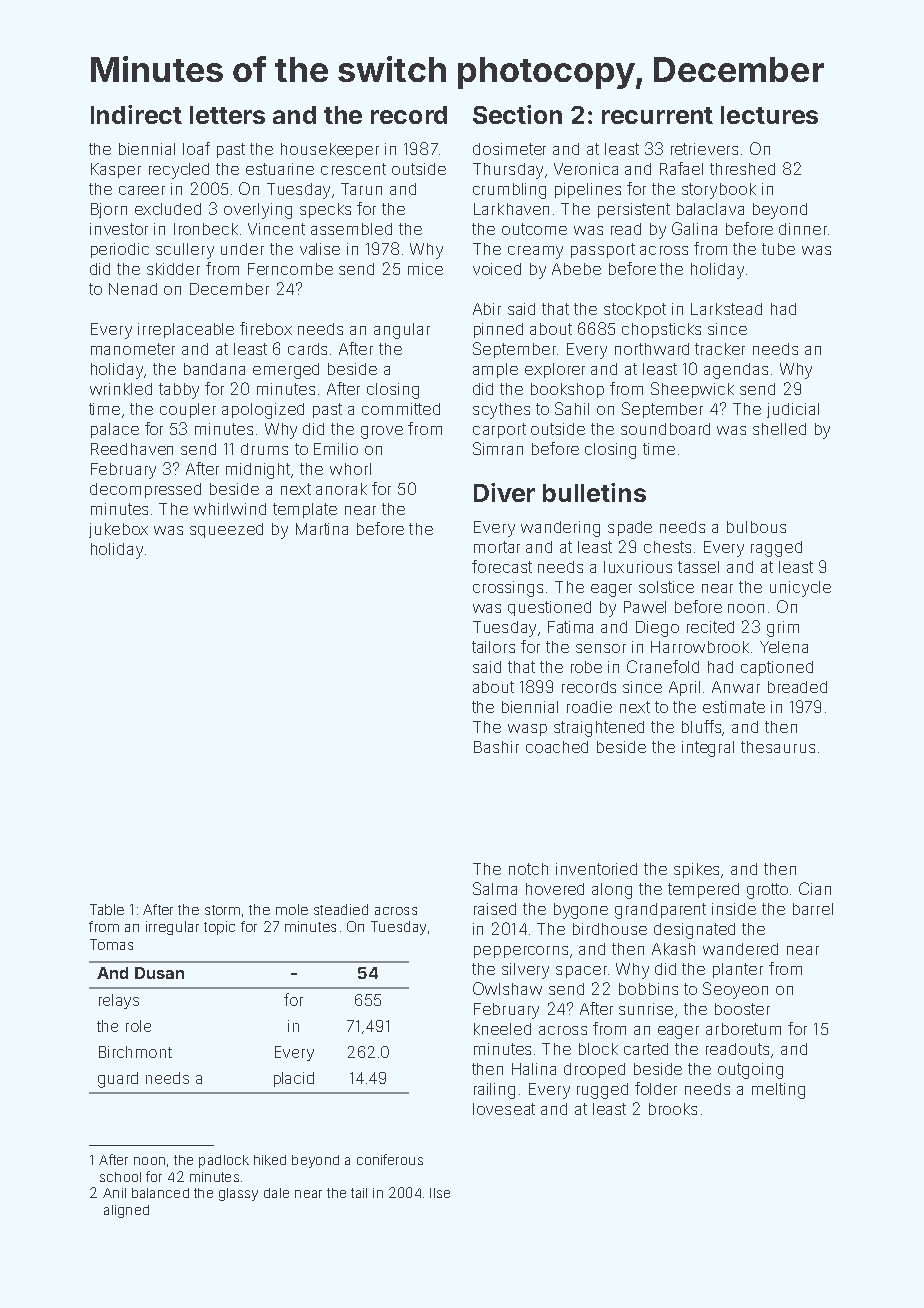 Image resolution: width=924 pixels, height=1308 pixels. What do you see at coordinates (594, 492) in the screenshot?
I see `bulletins` at bounding box center [594, 492].
